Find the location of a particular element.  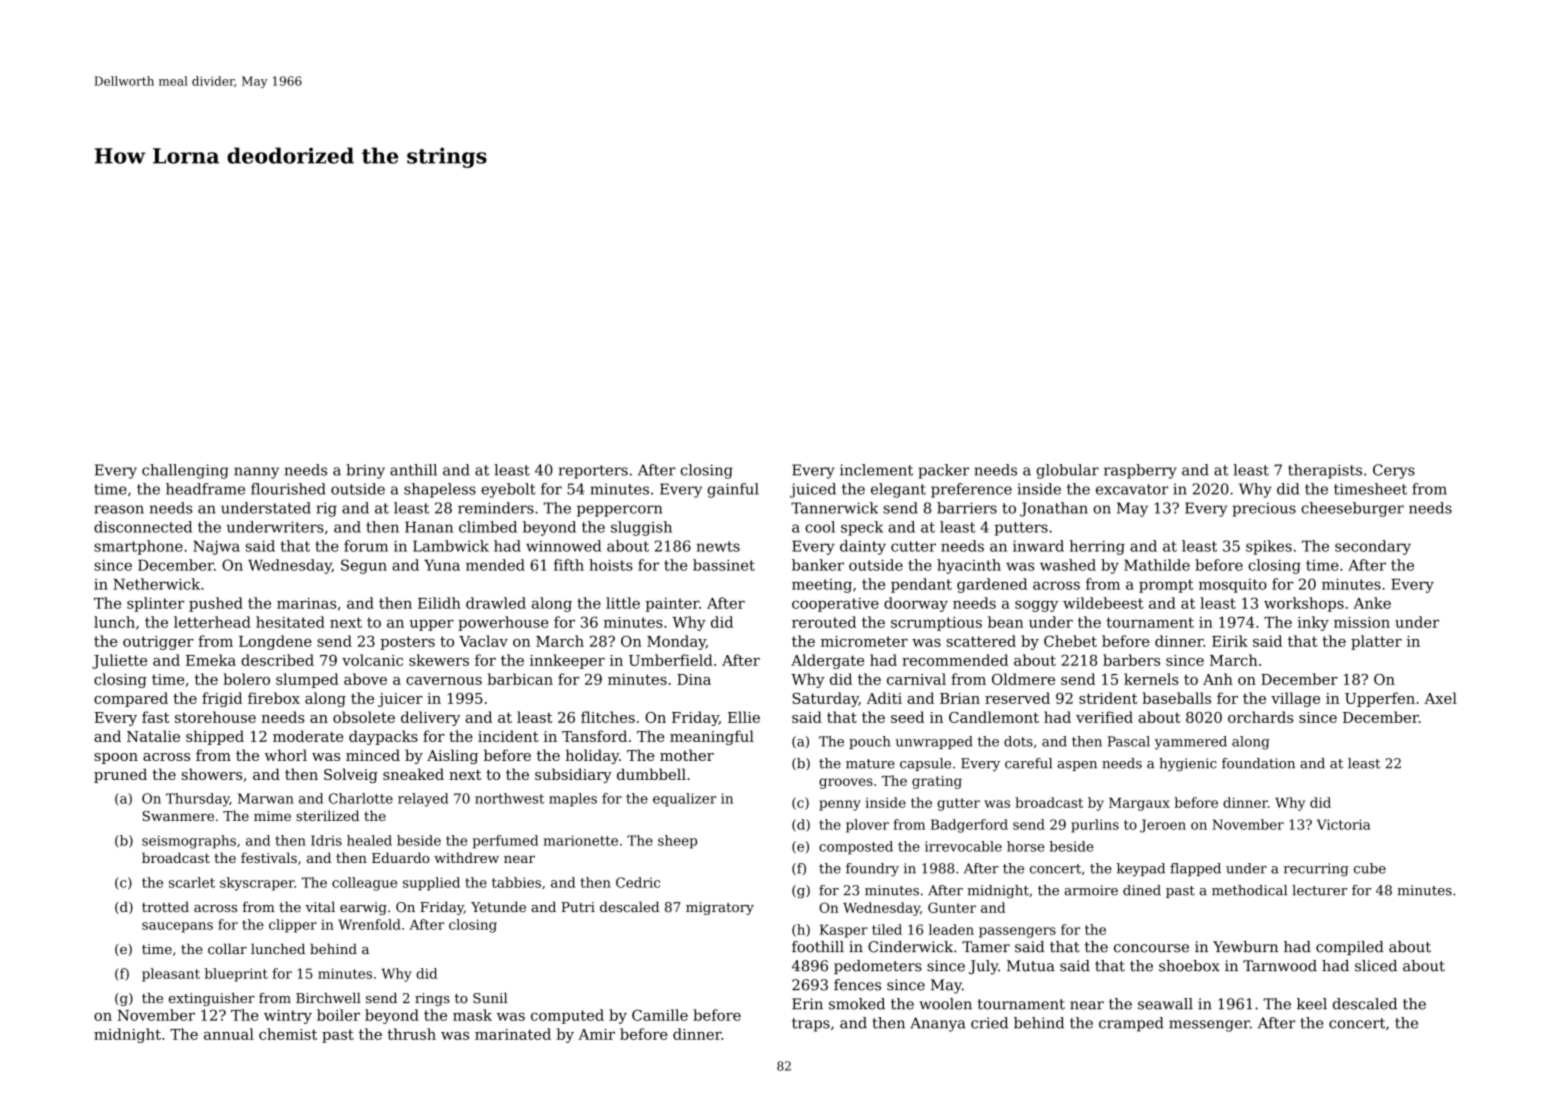

village is located at coordinates (1295, 699).
